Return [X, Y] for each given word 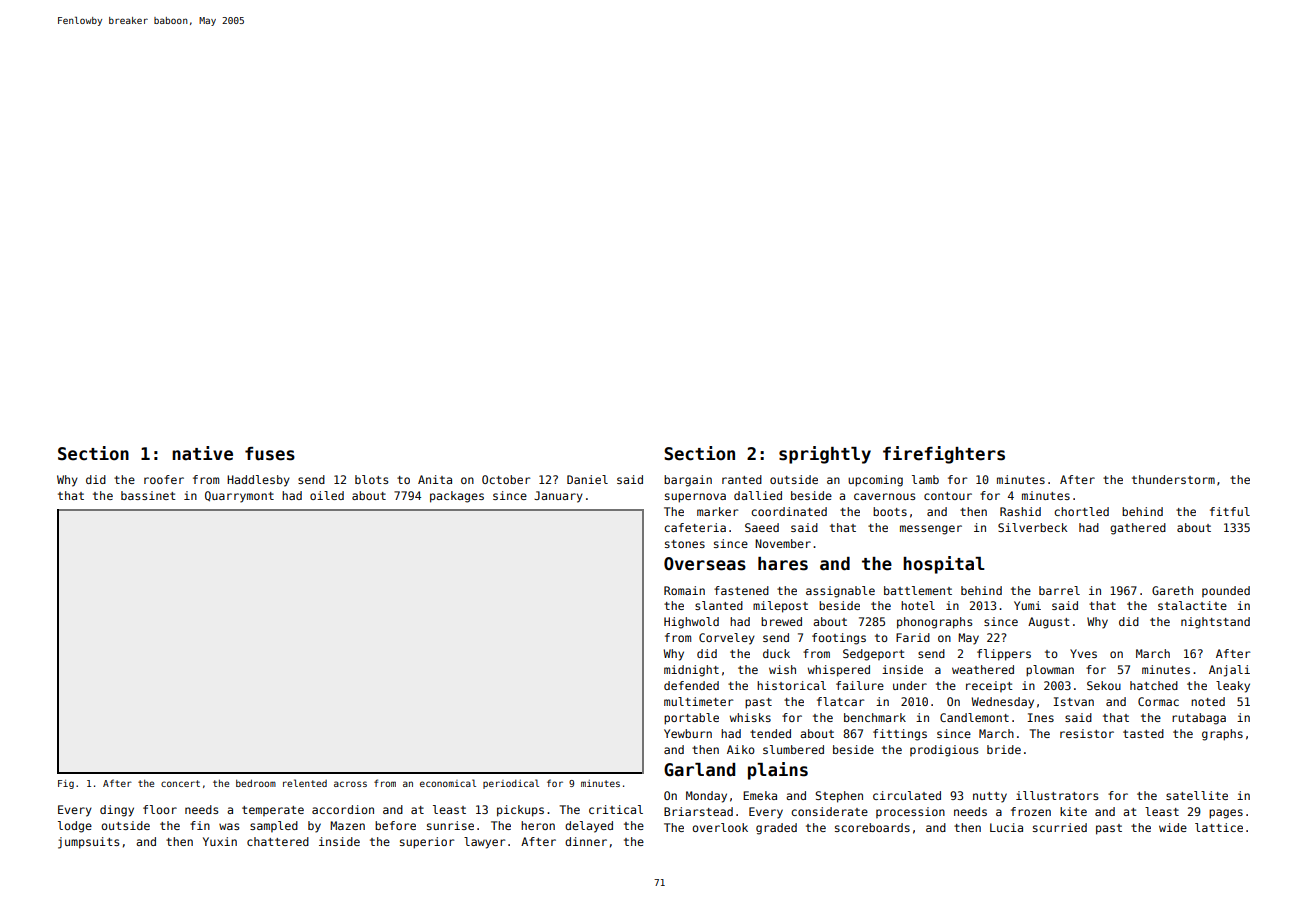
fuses [270, 454]
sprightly [825, 455]
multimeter [698, 701]
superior [427, 843]
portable [691, 719]
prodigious [944, 751]
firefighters [944, 455]
